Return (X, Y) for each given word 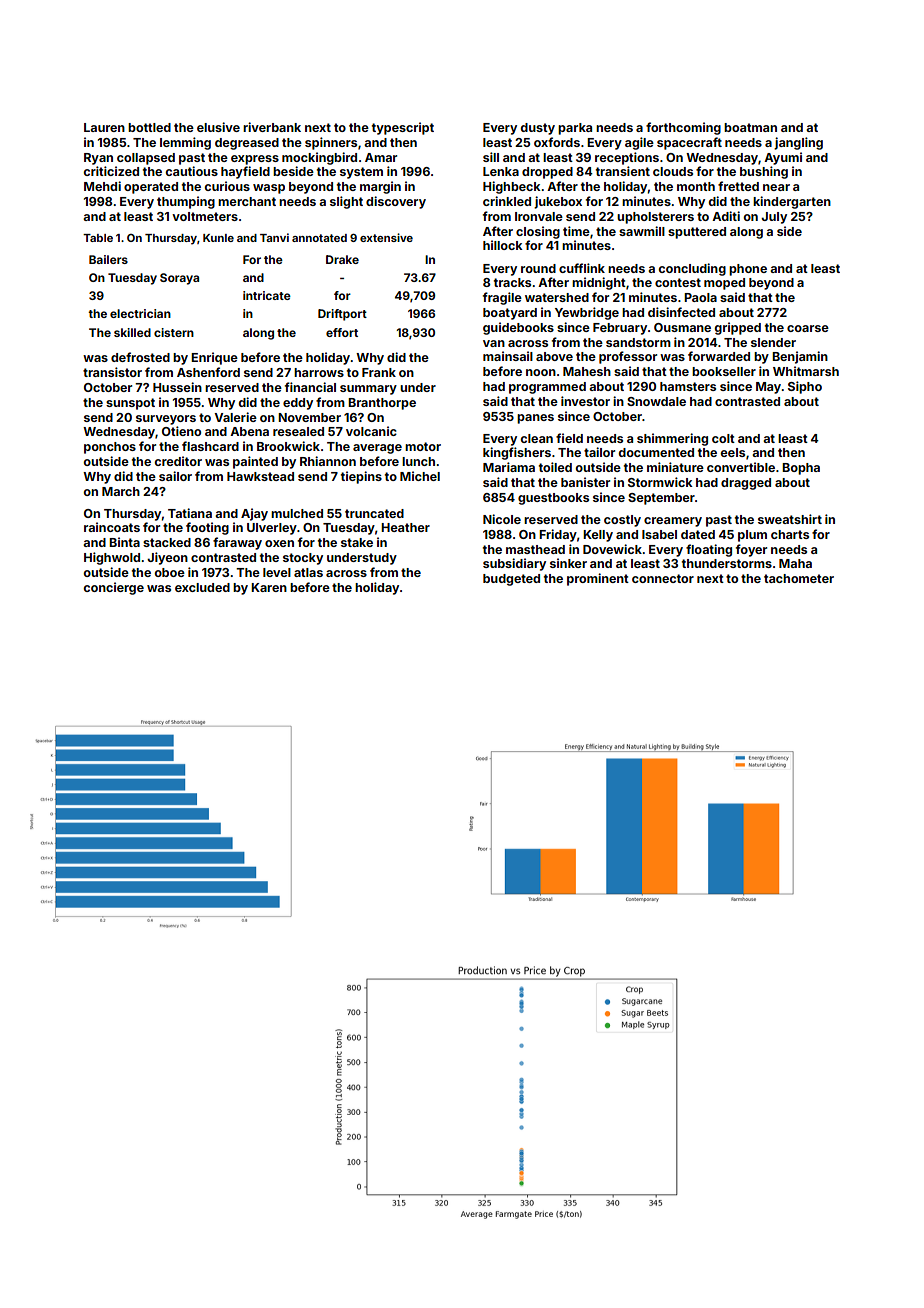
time (576, 231)
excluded (202, 587)
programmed (547, 388)
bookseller (724, 371)
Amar (381, 157)
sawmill (642, 231)
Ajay (254, 514)
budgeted (511, 580)
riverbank (272, 127)
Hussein (177, 387)
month (696, 186)
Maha (795, 563)
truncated (374, 513)
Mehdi (102, 186)
